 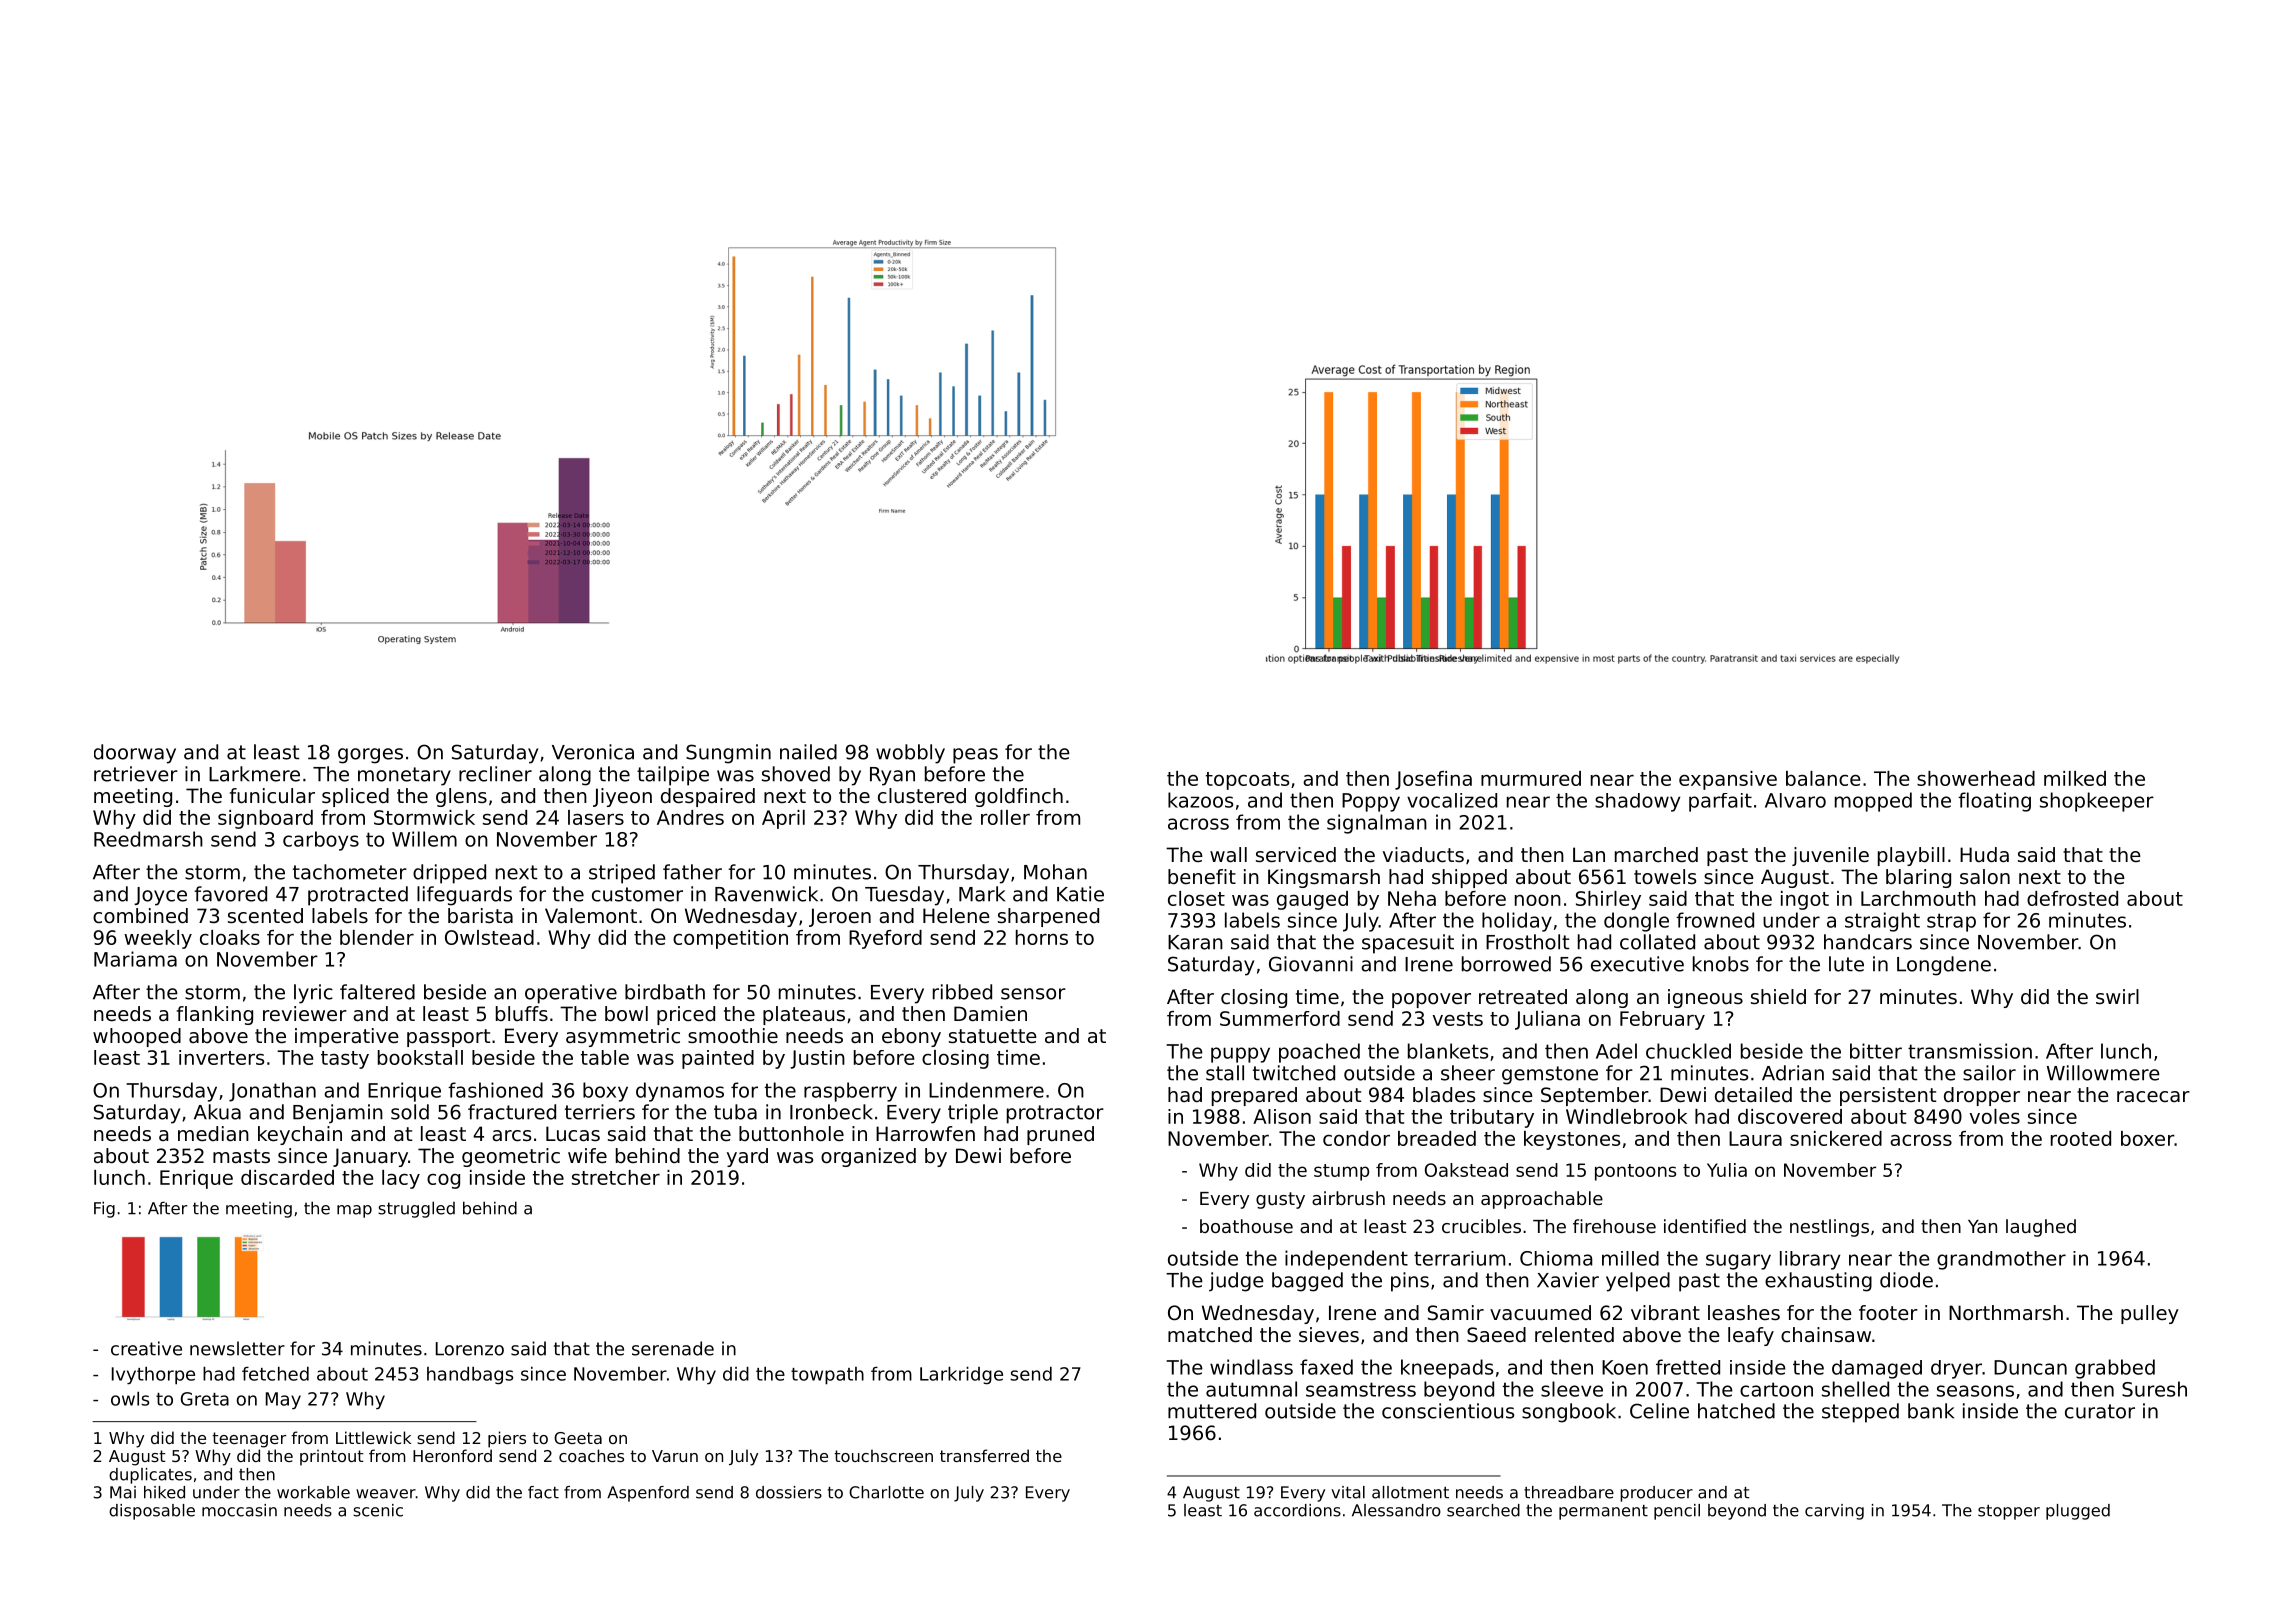 What do you see at coordinates (1918, 878) in the image?
I see `blaring` at bounding box center [1918, 878].
